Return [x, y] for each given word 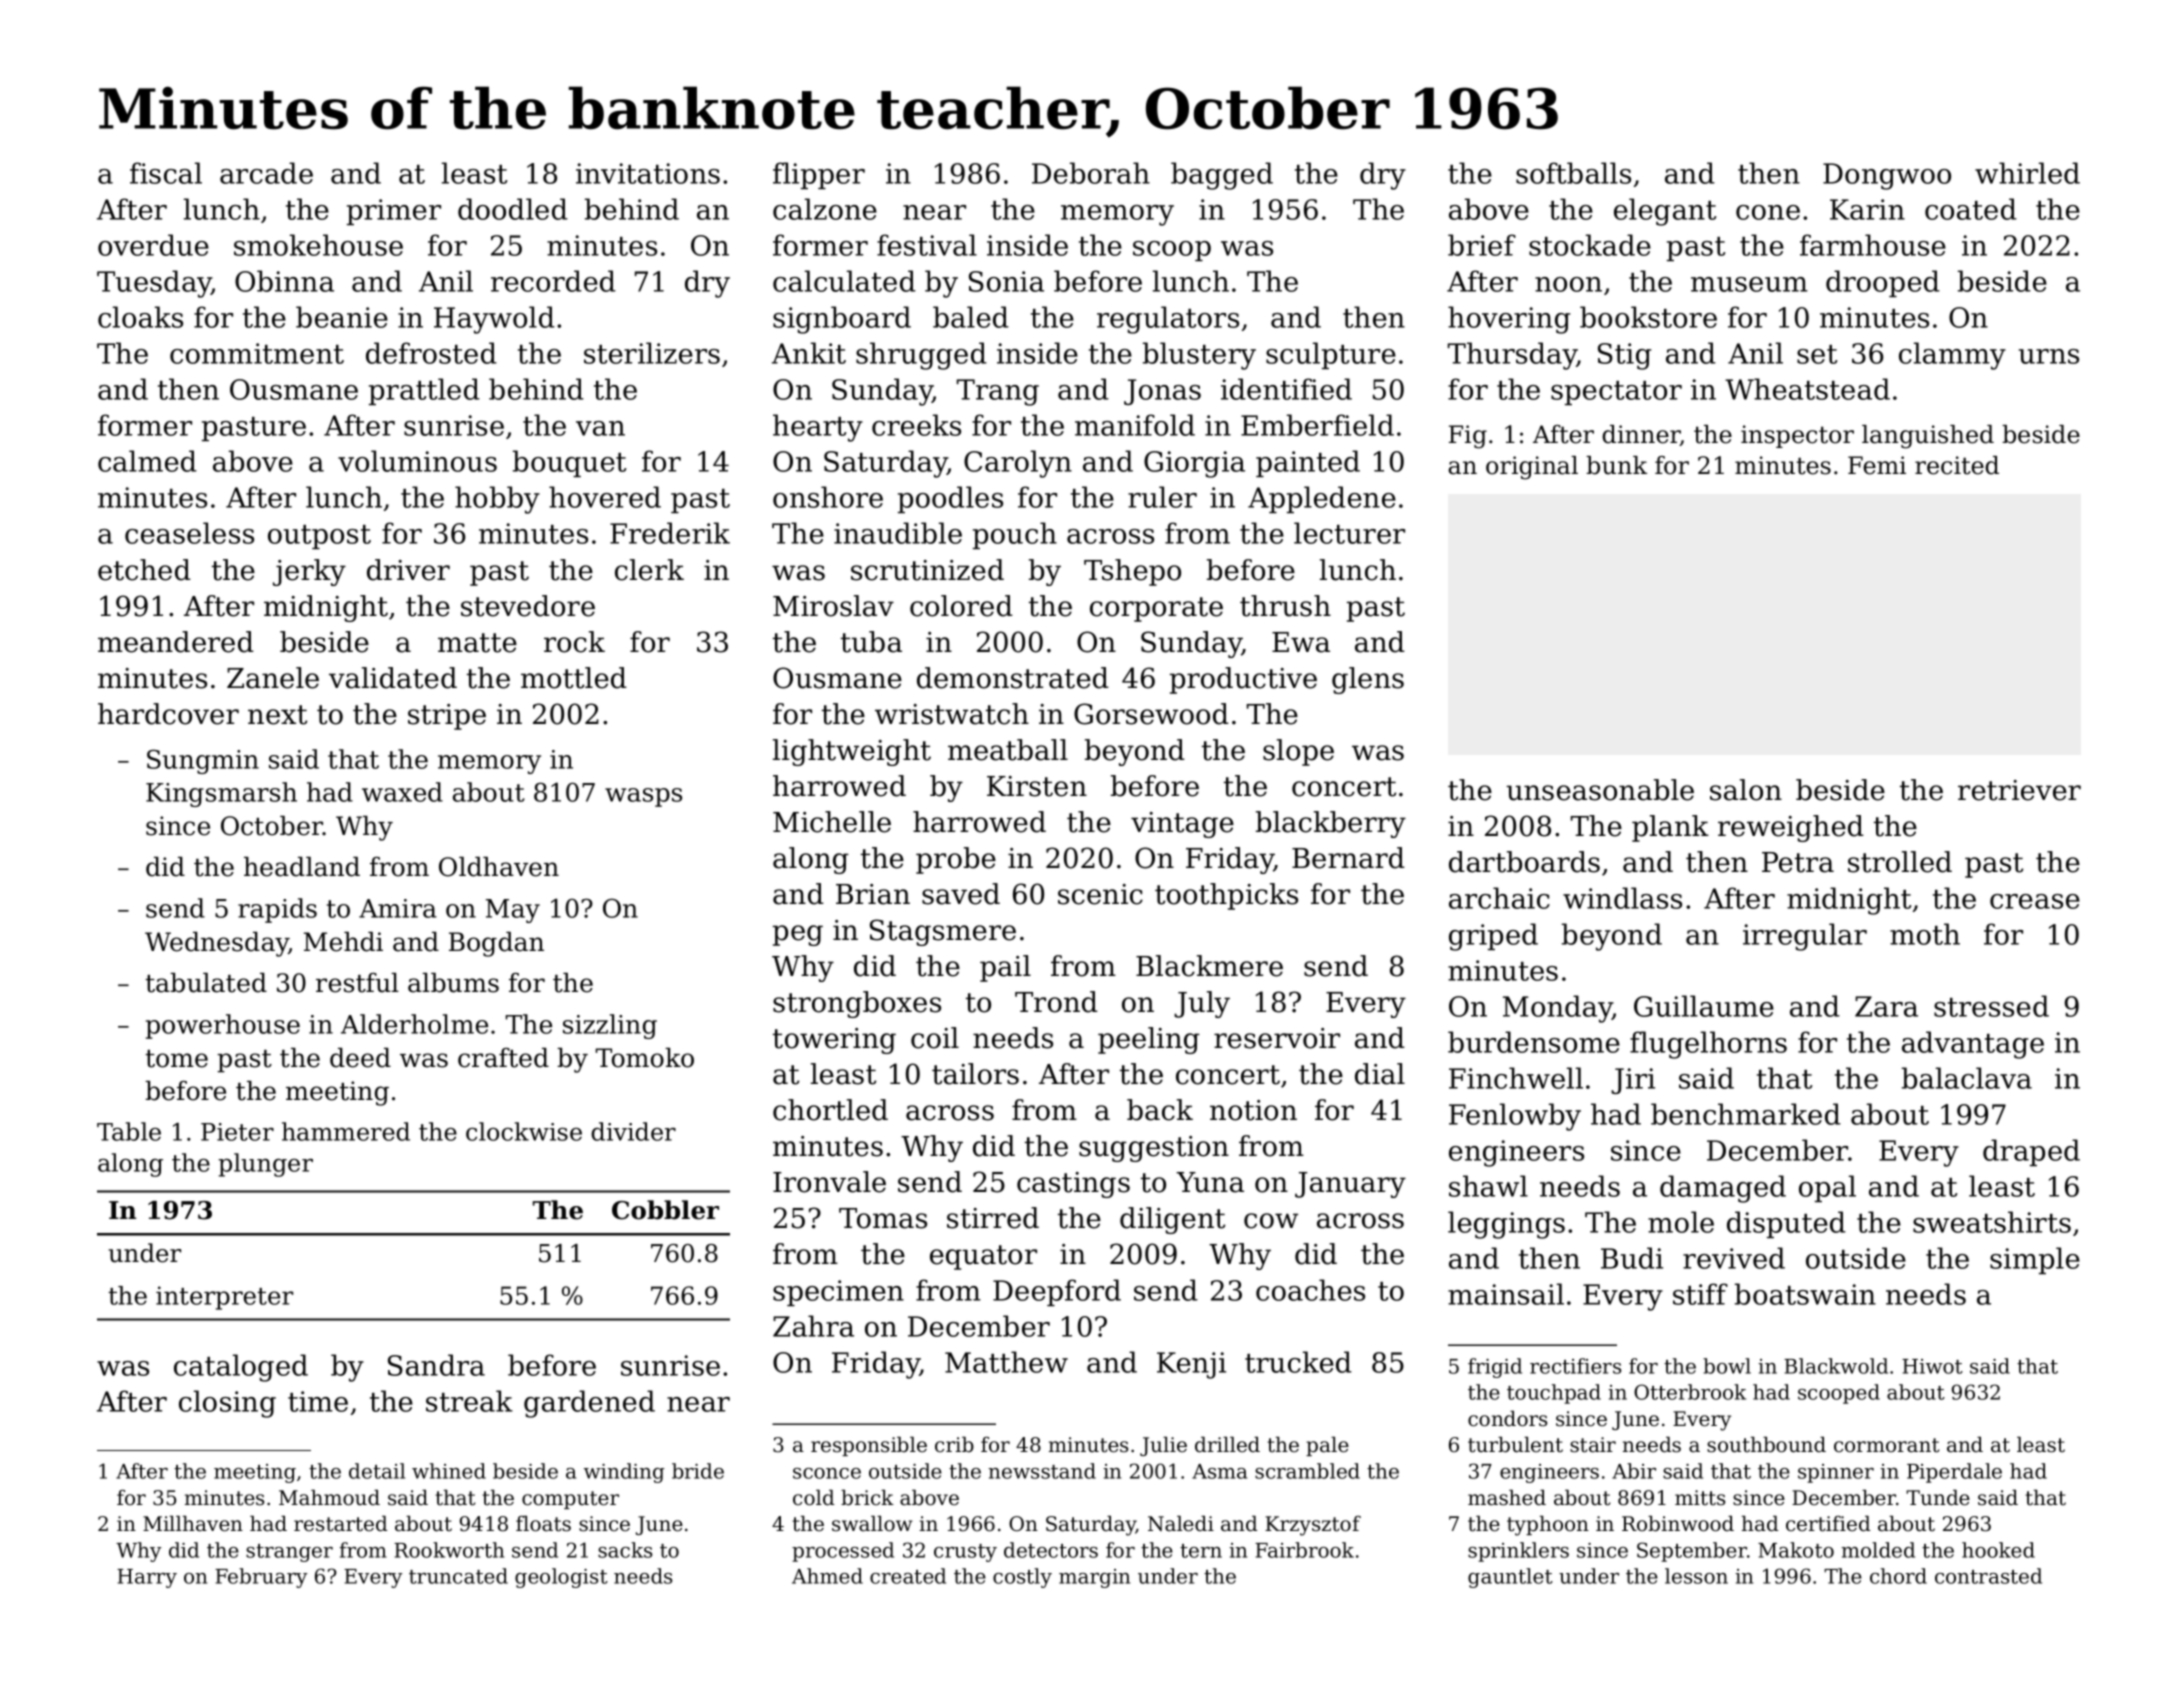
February [261, 1578]
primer [394, 212]
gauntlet [1510, 1578]
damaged [1723, 1189]
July [1202, 1004]
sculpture [1331, 355]
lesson [1696, 1576]
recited [1957, 465]
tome [176, 1059]
